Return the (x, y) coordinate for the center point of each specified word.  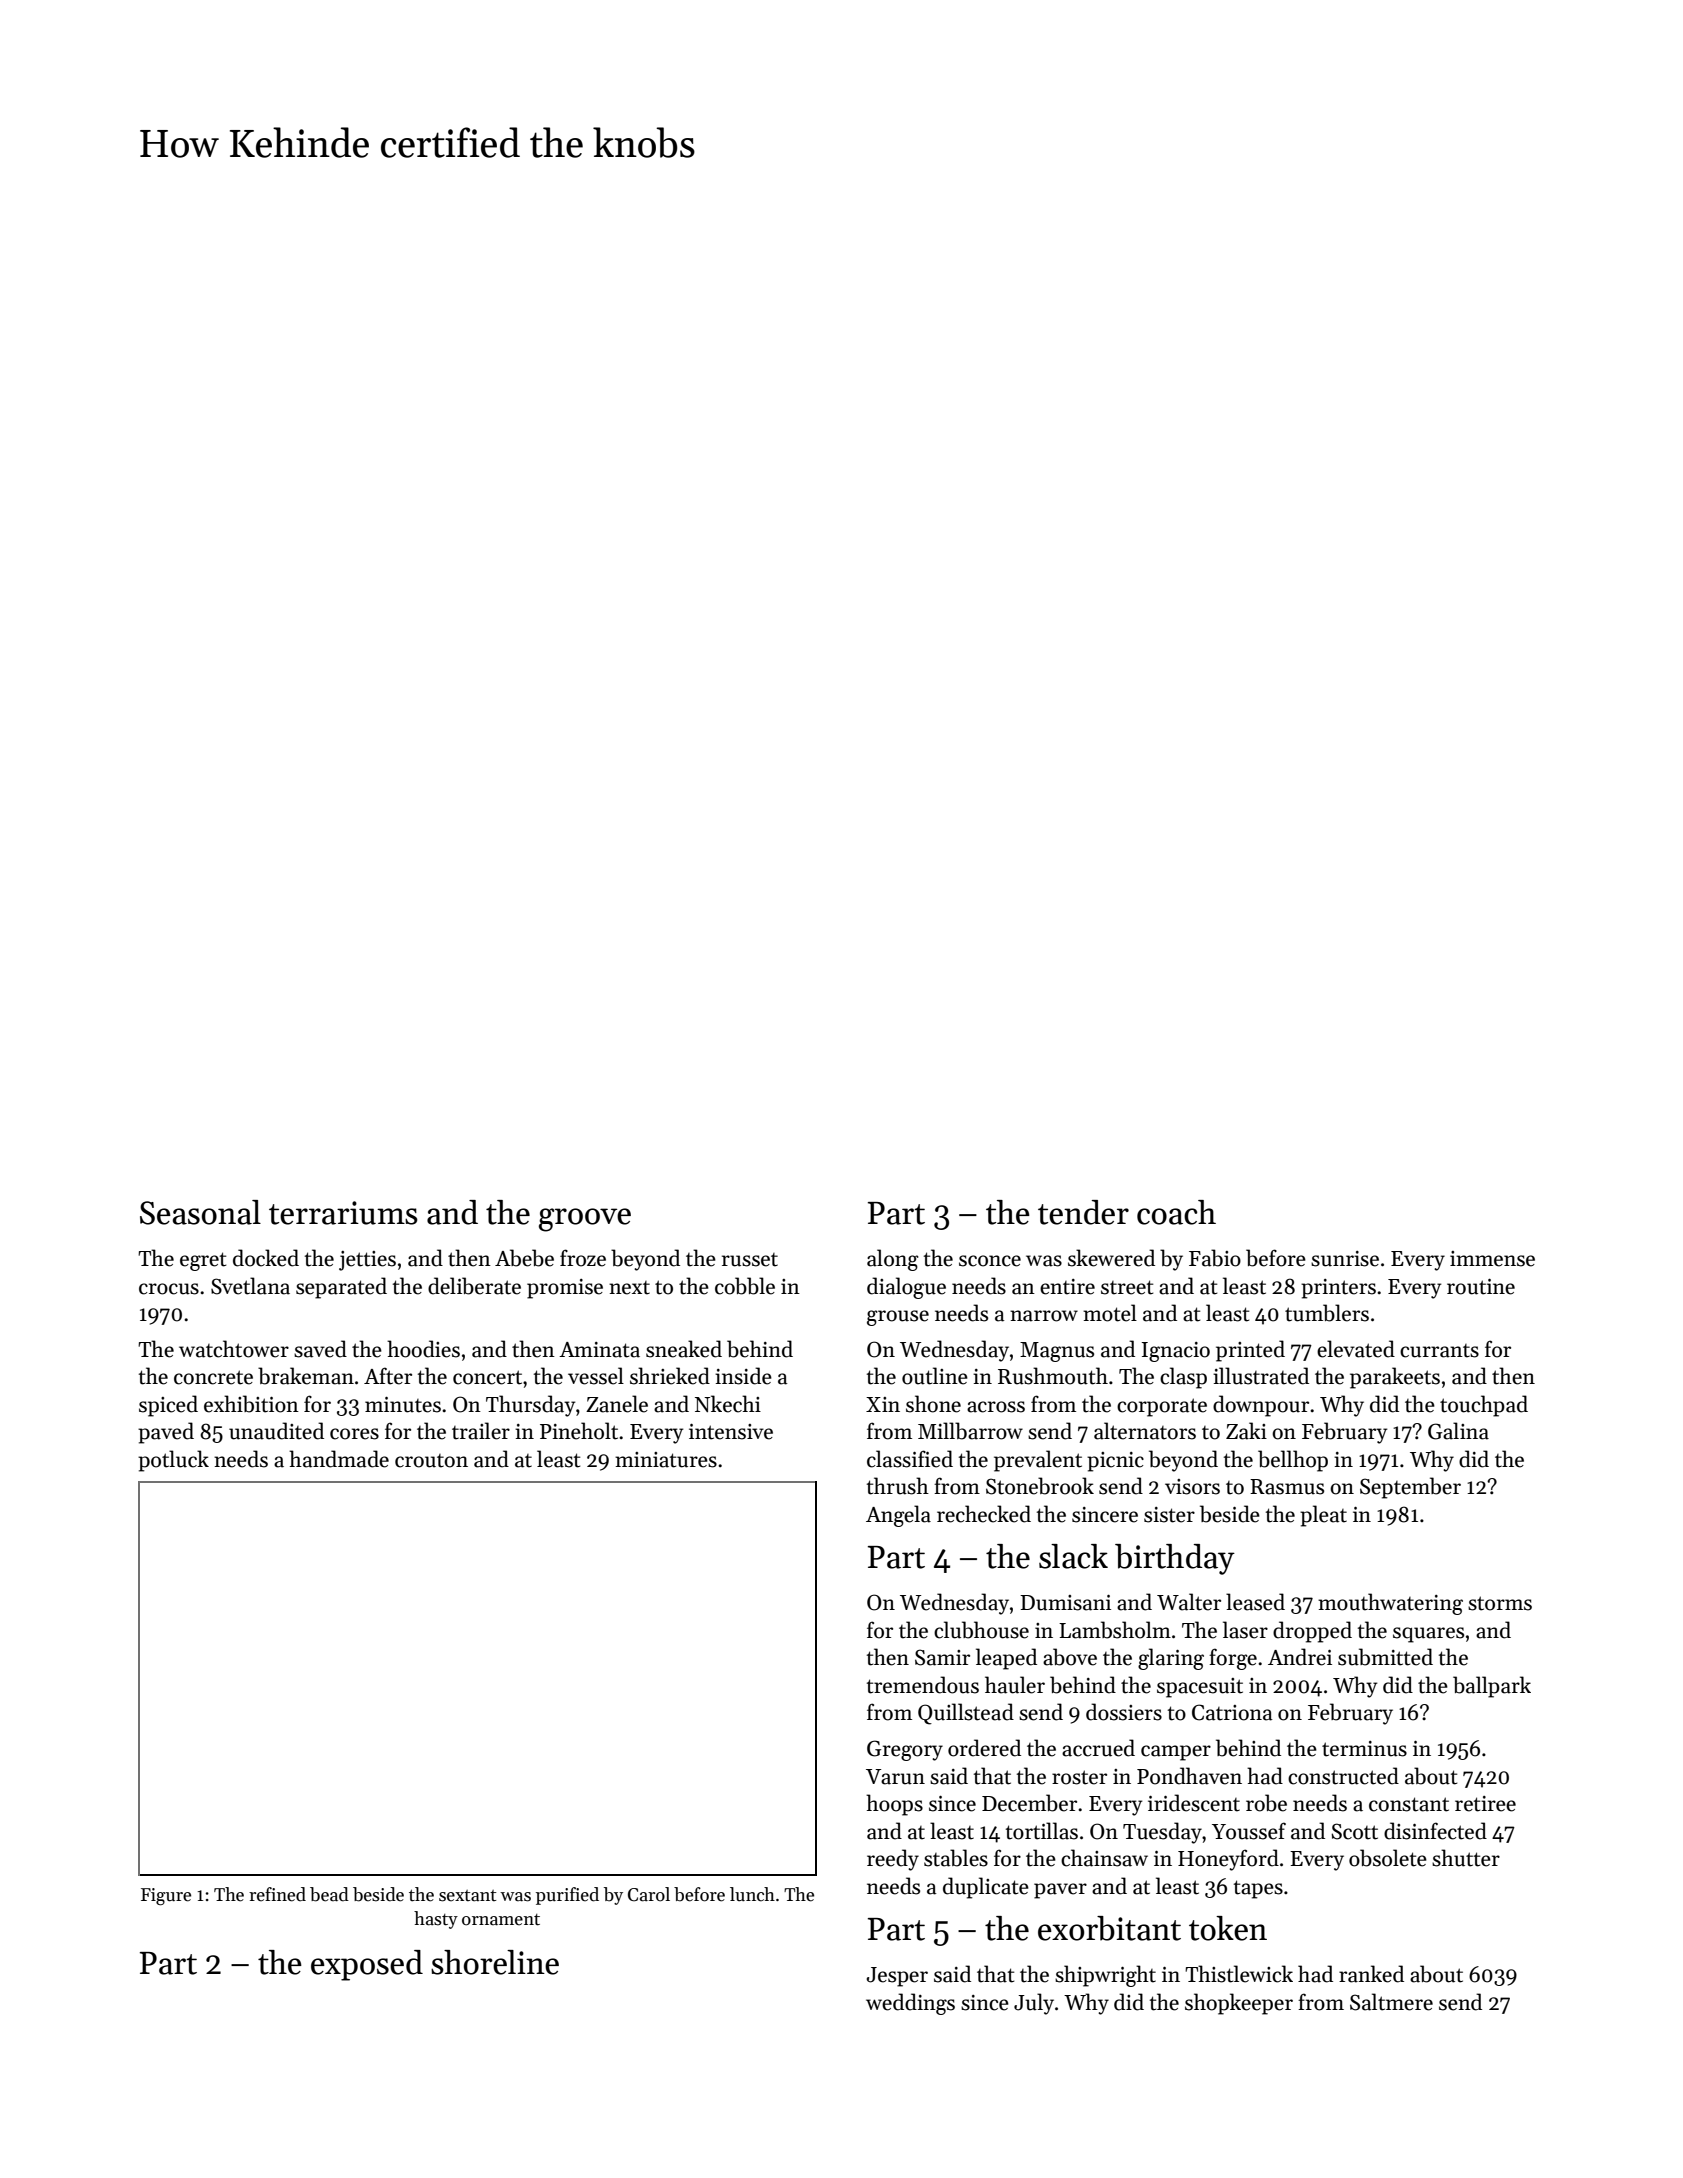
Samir (942, 1657)
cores (354, 1434)
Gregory (905, 1750)
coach (1176, 1212)
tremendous (923, 1685)
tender (1083, 1212)
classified (910, 1459)
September (1410, 1488)
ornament (501, 1920)
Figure (166, 1897)
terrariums (343, 1213)
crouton (431, 1461)
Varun (895, 1777)
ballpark (1492, 1687)
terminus (1364, 1749)
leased (1255, 1602)
